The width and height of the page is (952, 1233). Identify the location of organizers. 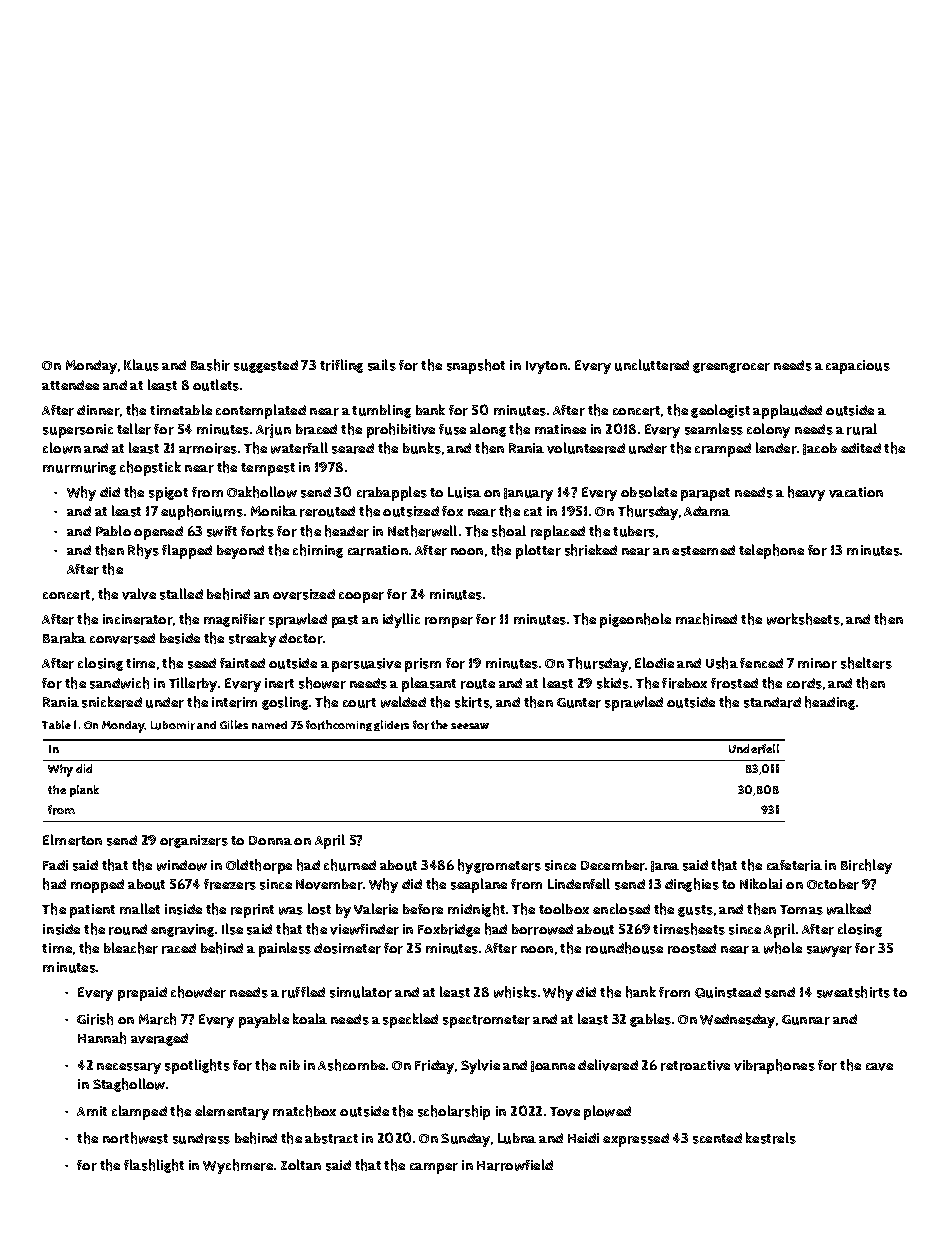
(194, 841).
